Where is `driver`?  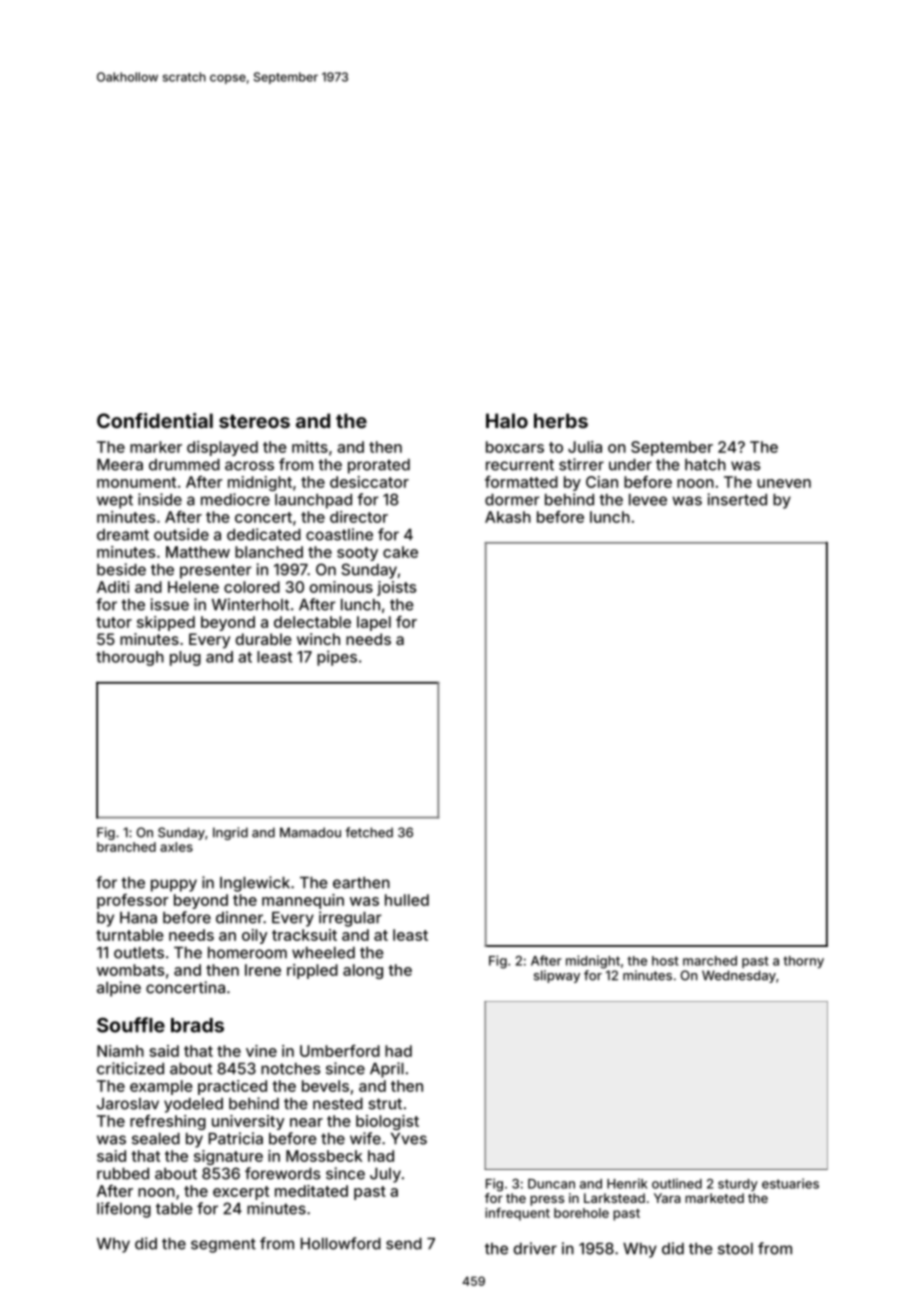 driver is located at coordinates (535, 1248).
